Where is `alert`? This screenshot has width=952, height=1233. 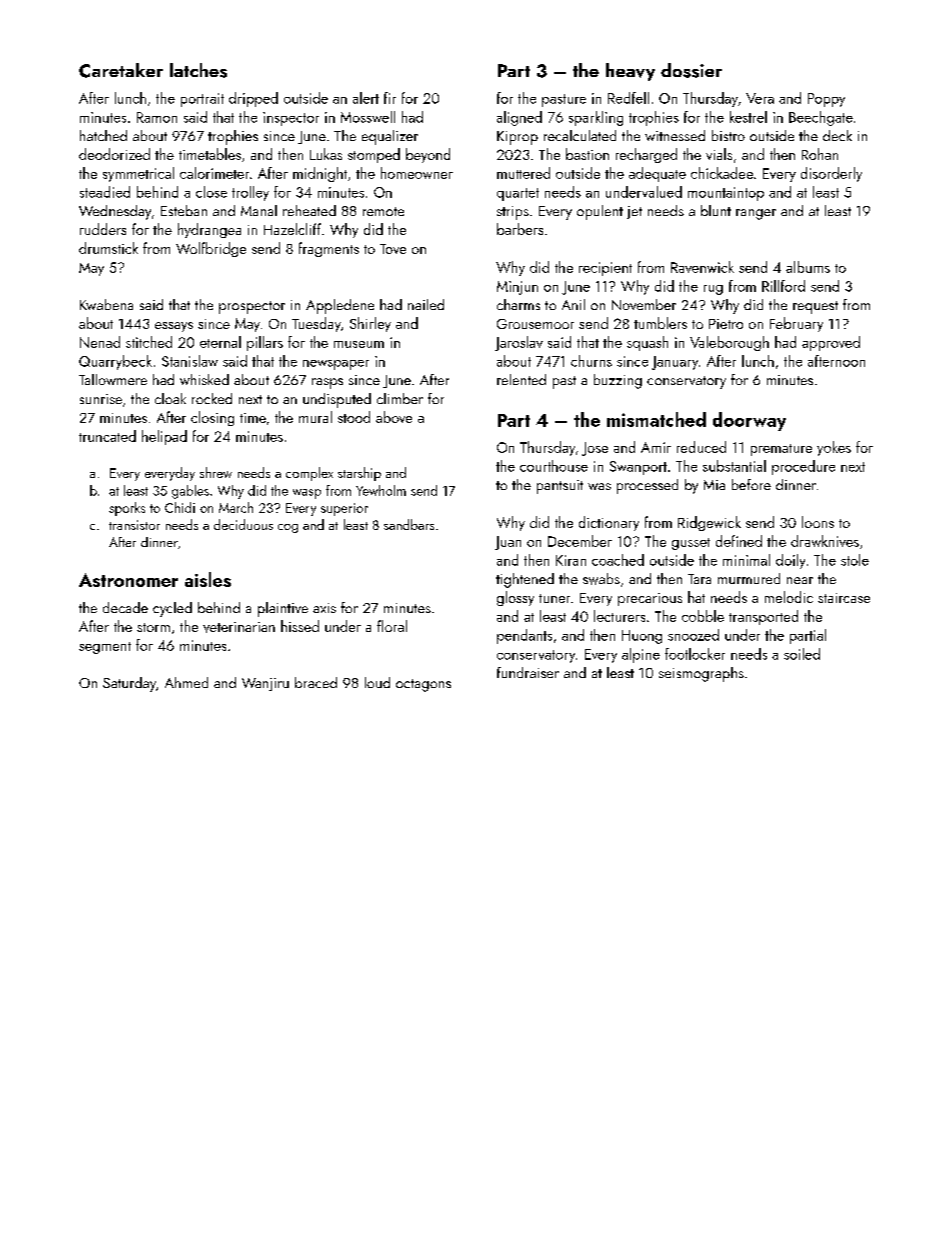
alert is located at coordinates (366, 98).
